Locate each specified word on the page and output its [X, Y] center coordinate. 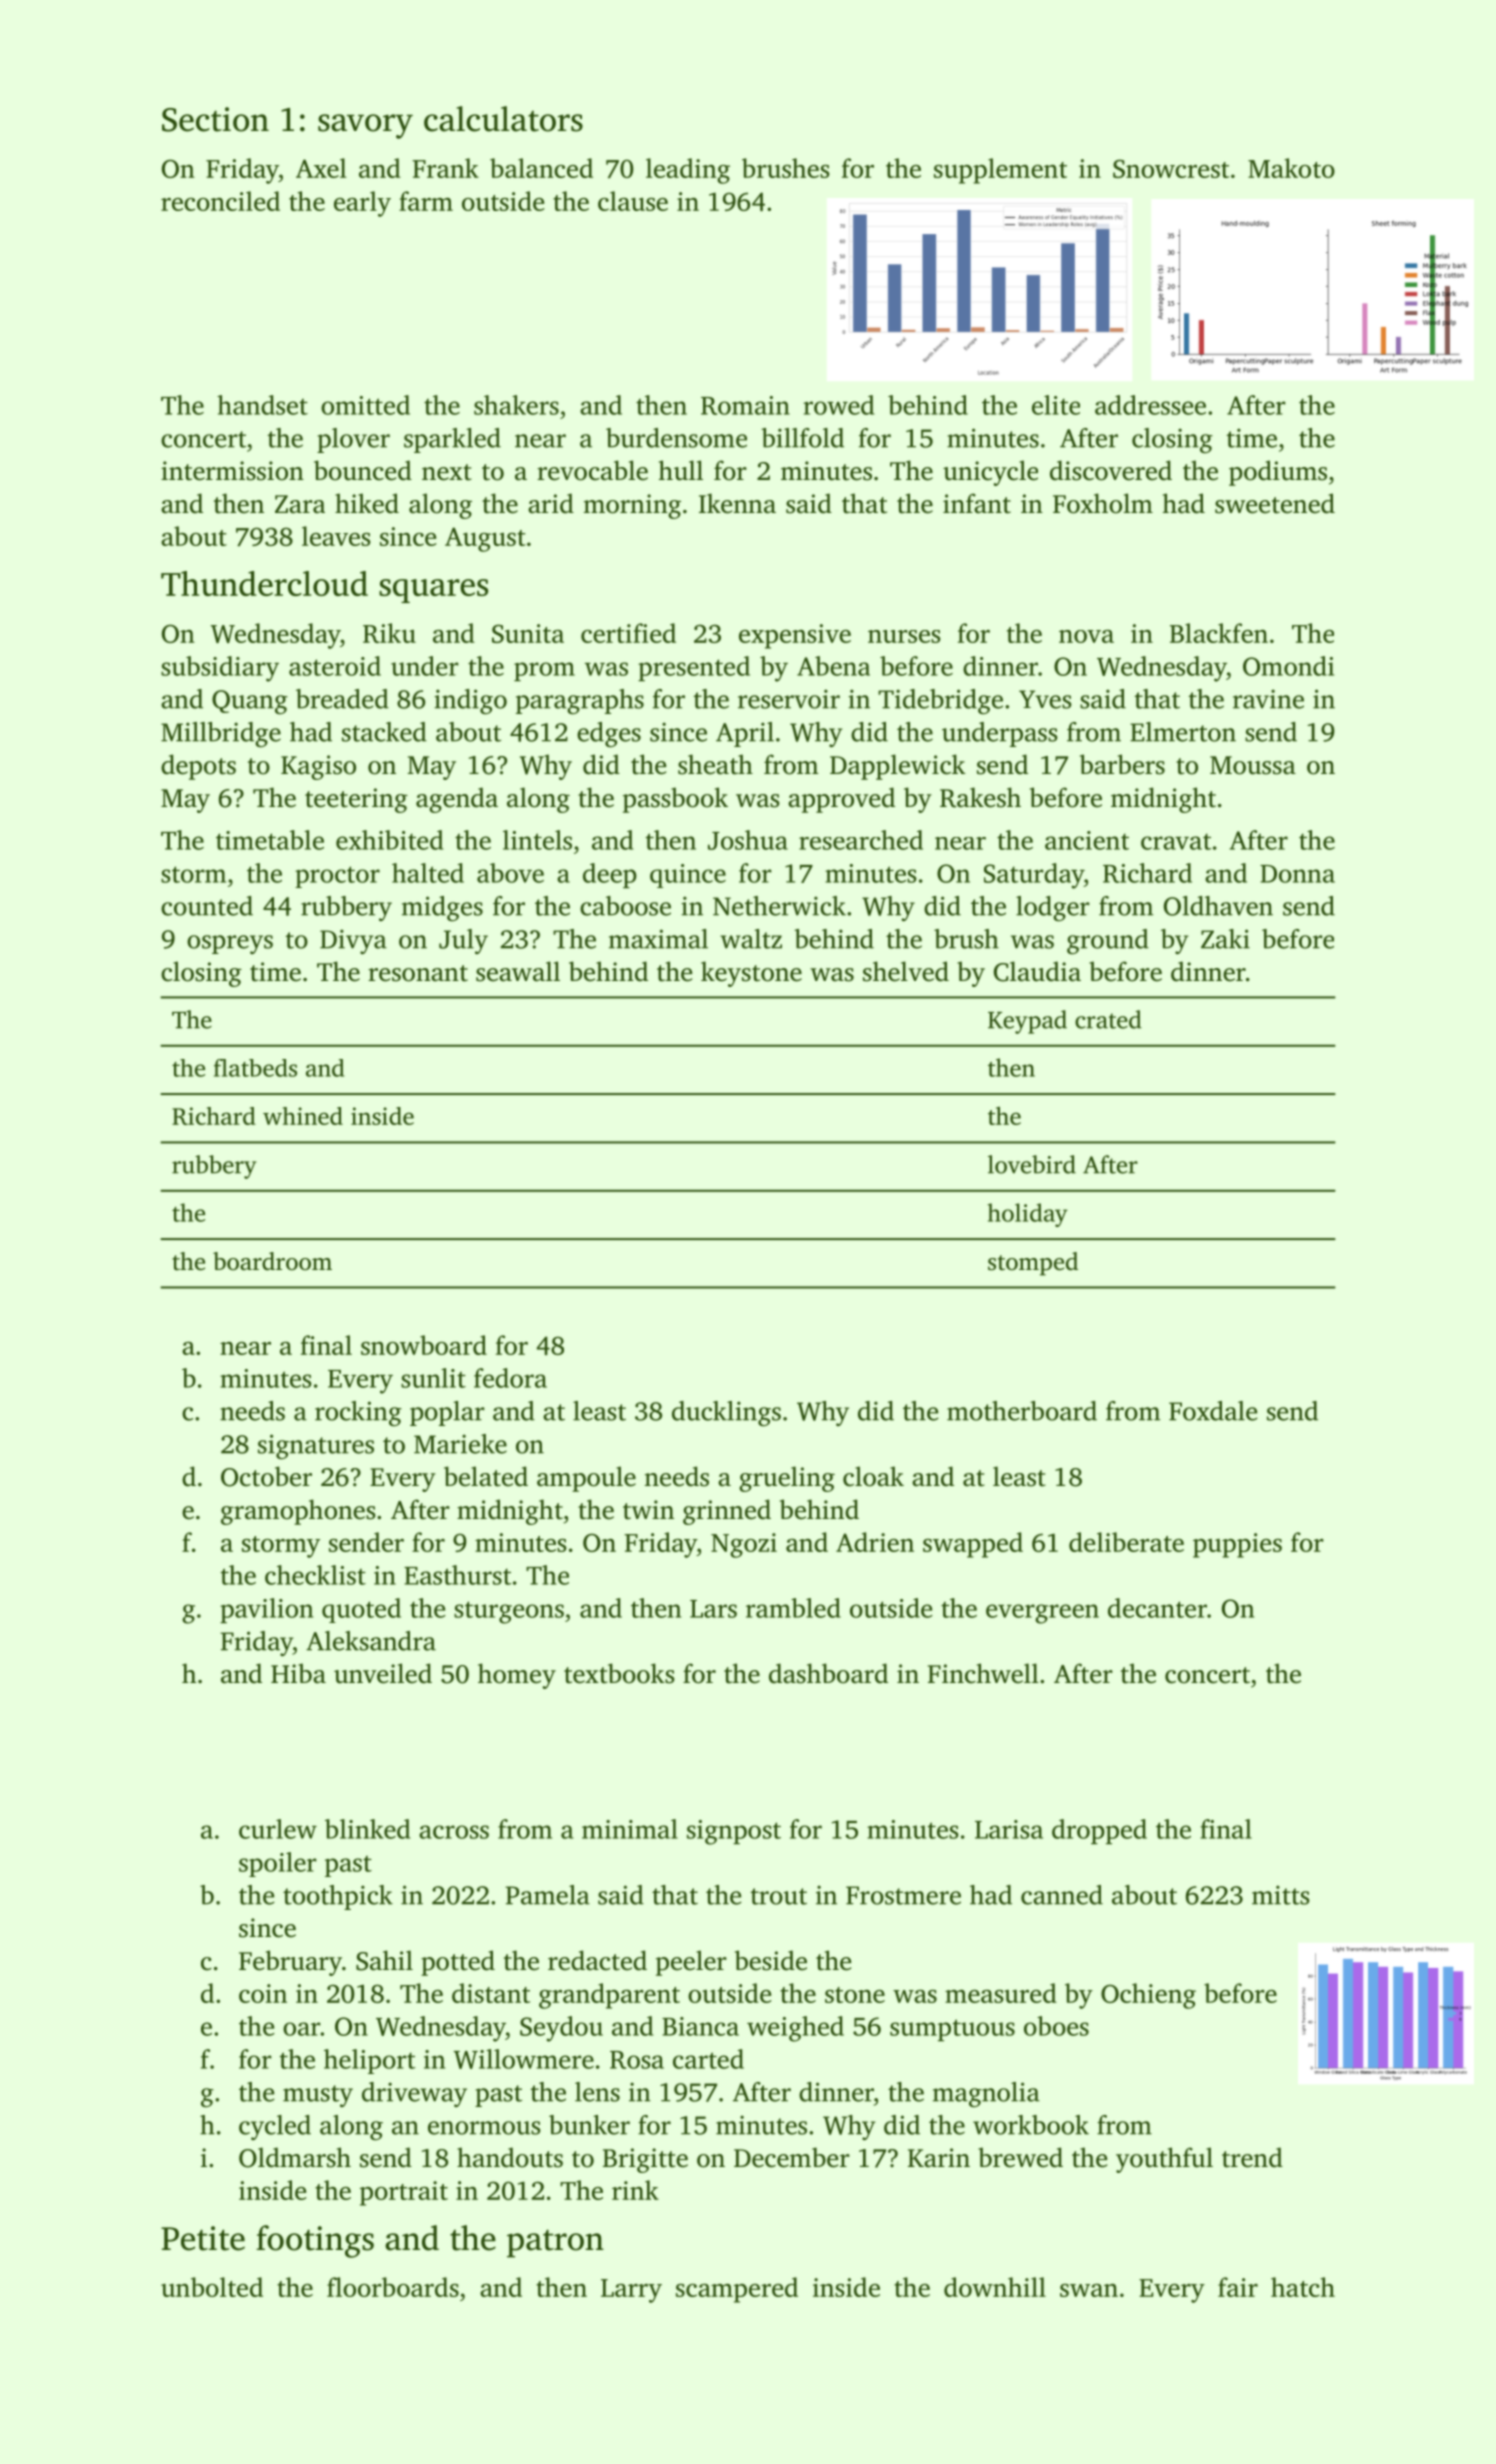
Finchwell [983, 1673]
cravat [1176, 841]
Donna [1297, 874]
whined [303, 1116]
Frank [445, 168]
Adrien [875, 1542]
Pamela [547, 1895]
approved [841, 800]
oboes [1056, 2026]
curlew [278, 1829]
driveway [414, 2094]
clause [633, 201]
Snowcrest [1171, 168]
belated [486, 1476]
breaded [342, 699]
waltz [751, 939]
